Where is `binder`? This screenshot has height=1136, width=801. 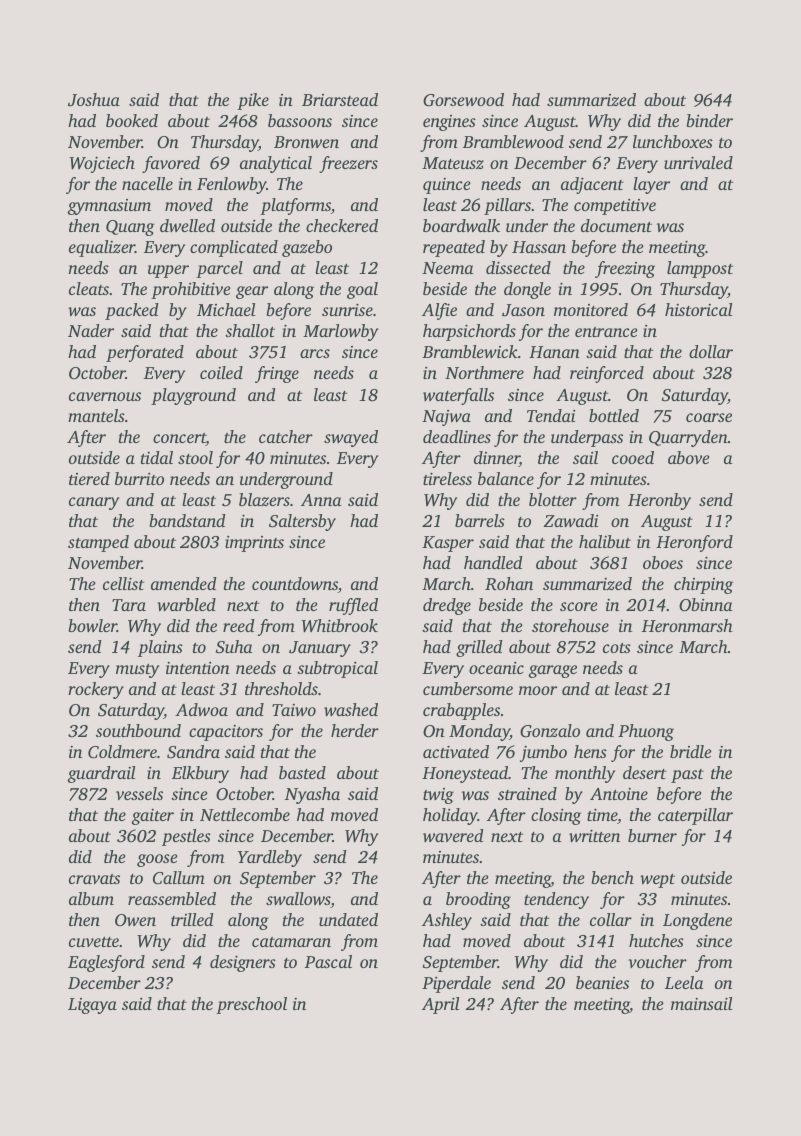 binder is located at coordinates (709, 120).
